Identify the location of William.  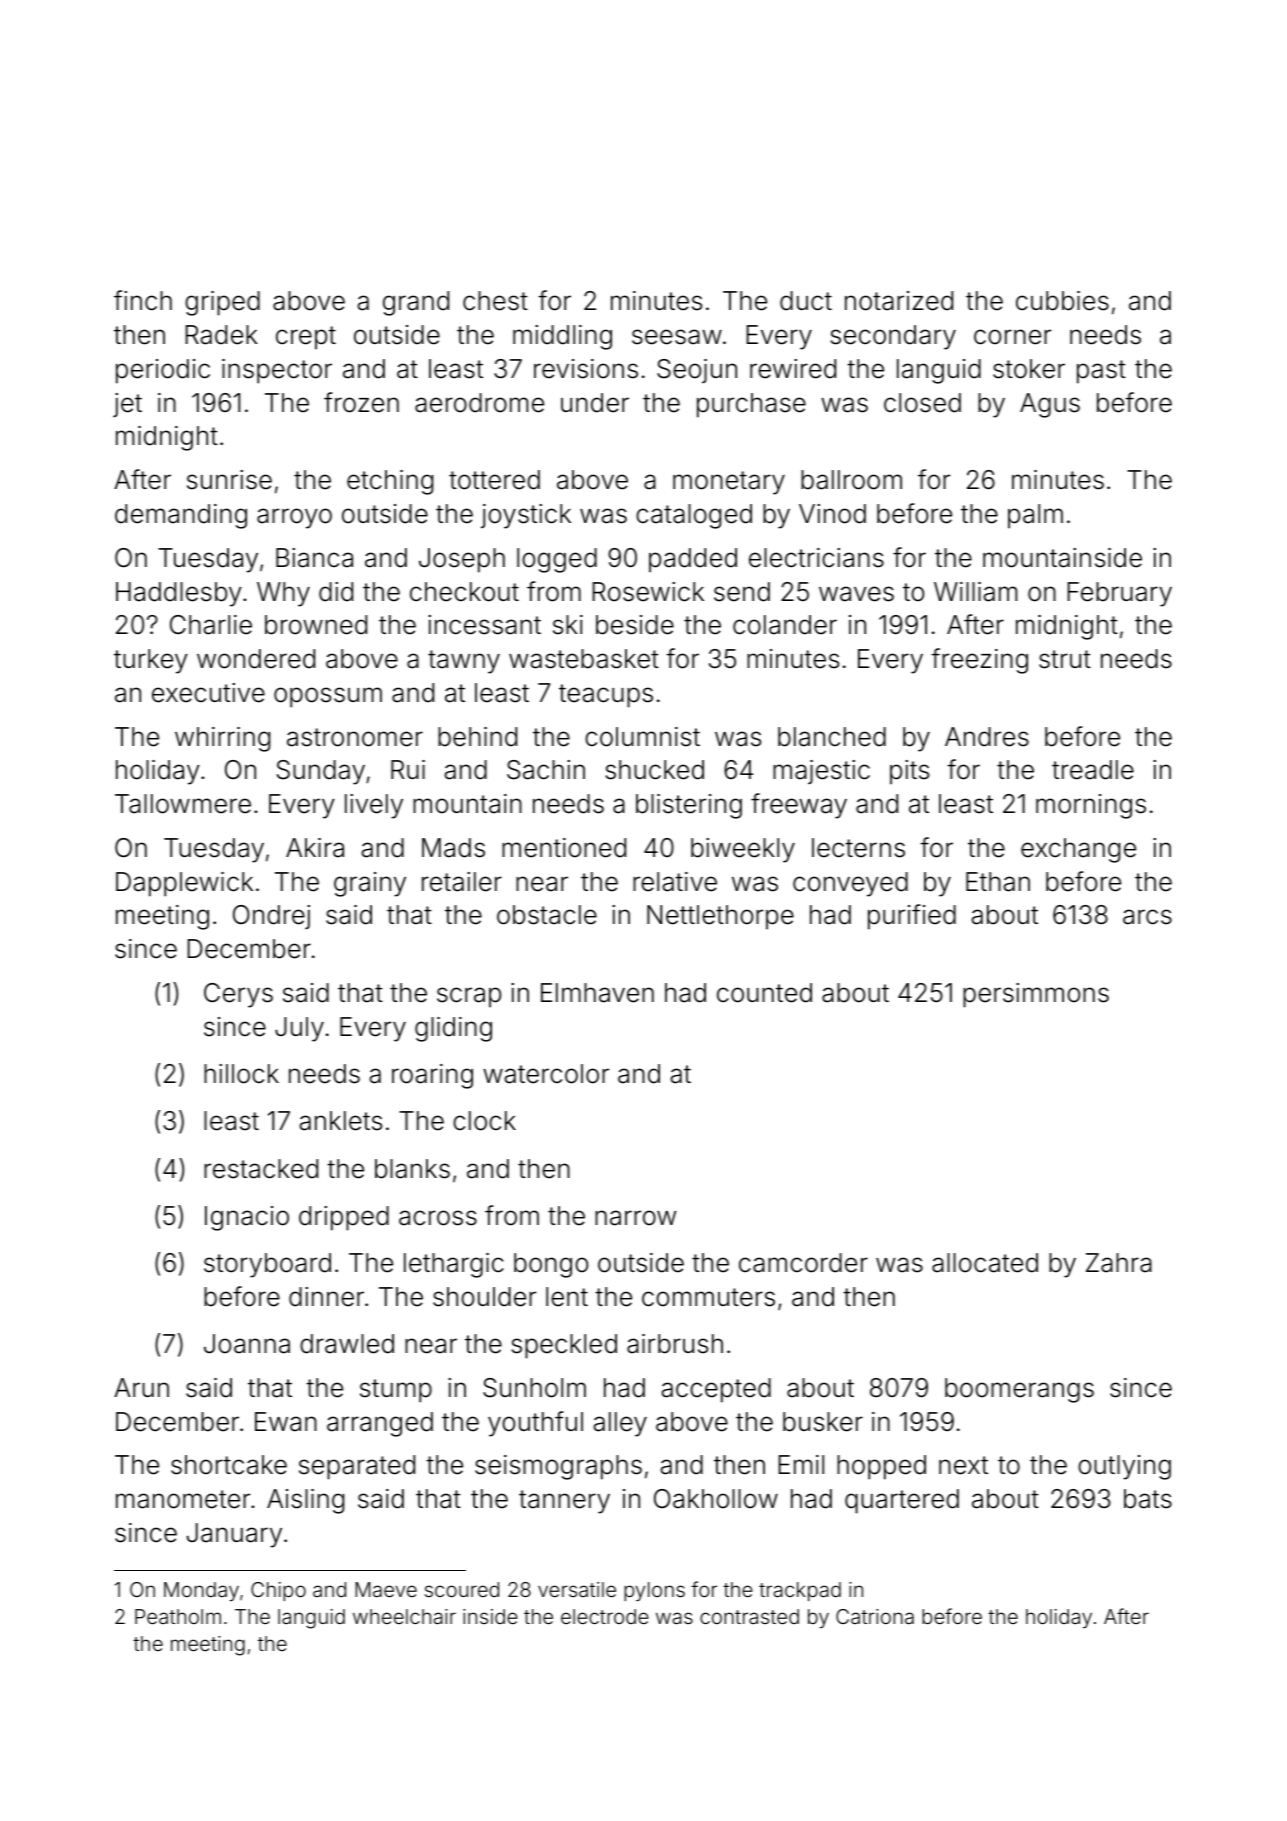
(975, 592).
